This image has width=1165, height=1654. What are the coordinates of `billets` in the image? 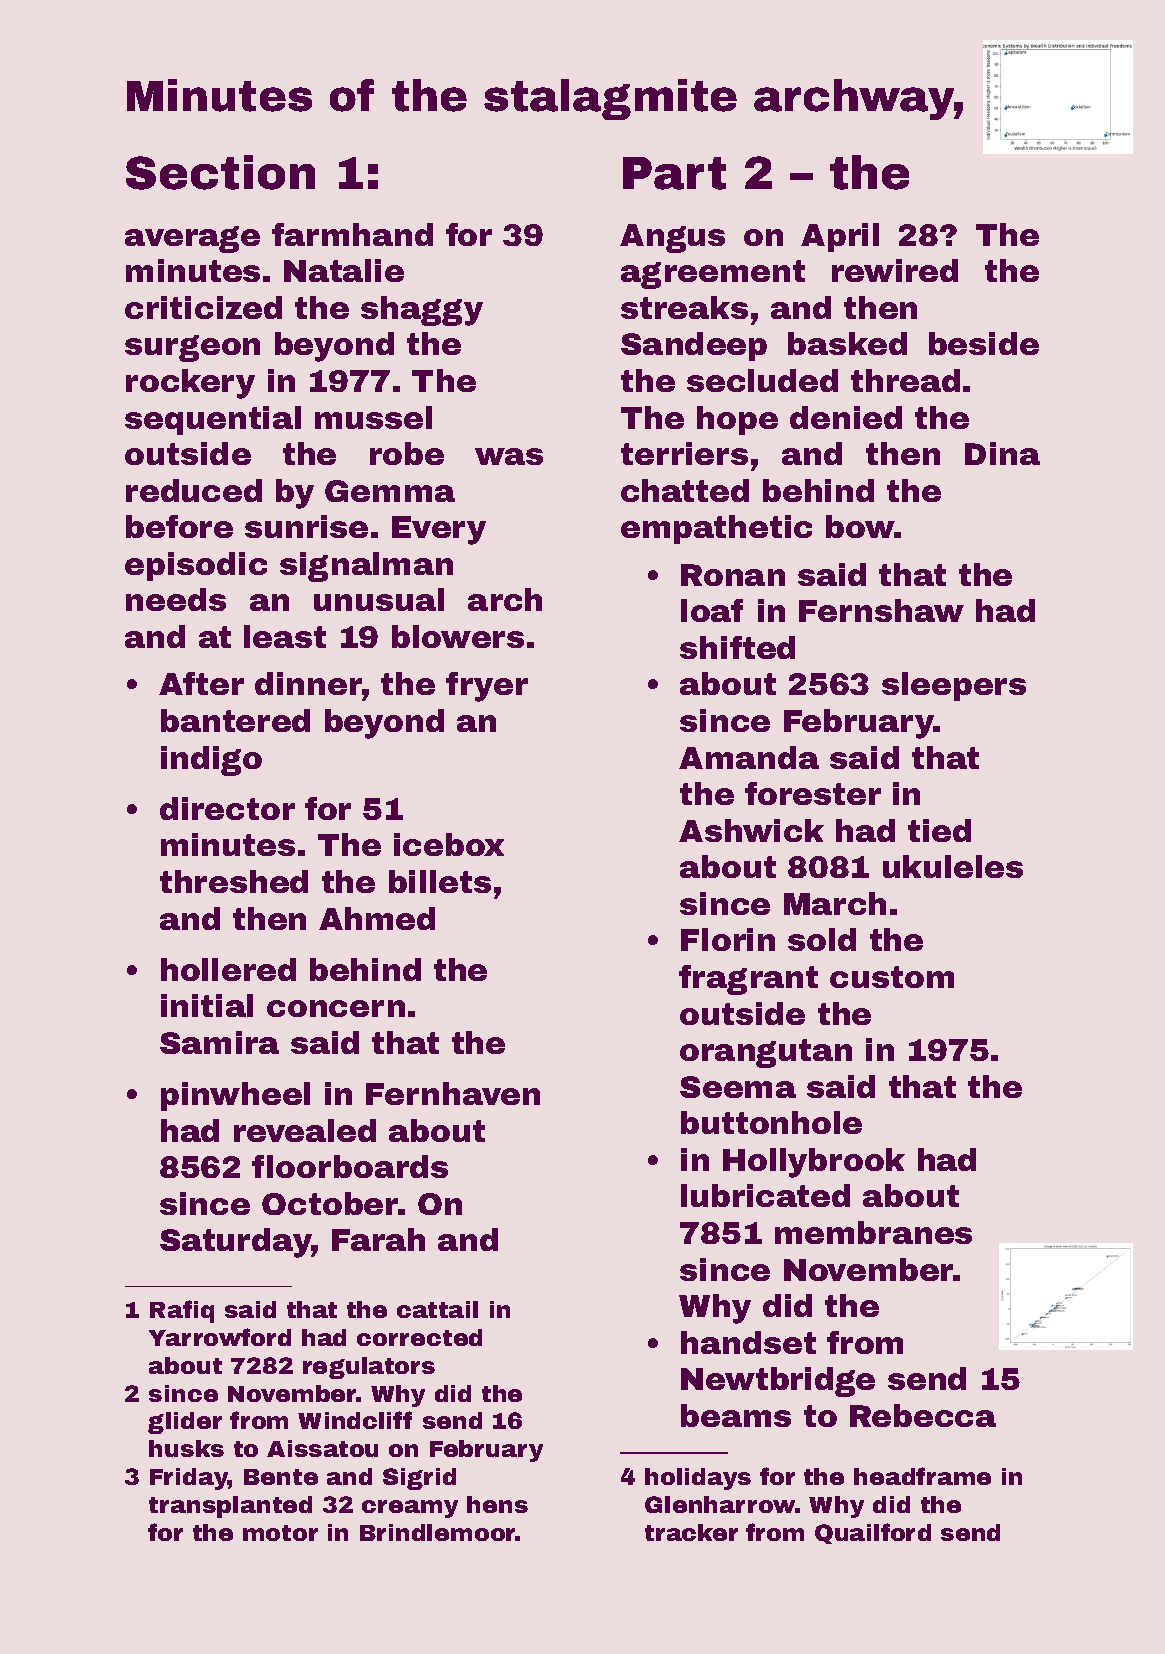 It's located at (440, 881).
